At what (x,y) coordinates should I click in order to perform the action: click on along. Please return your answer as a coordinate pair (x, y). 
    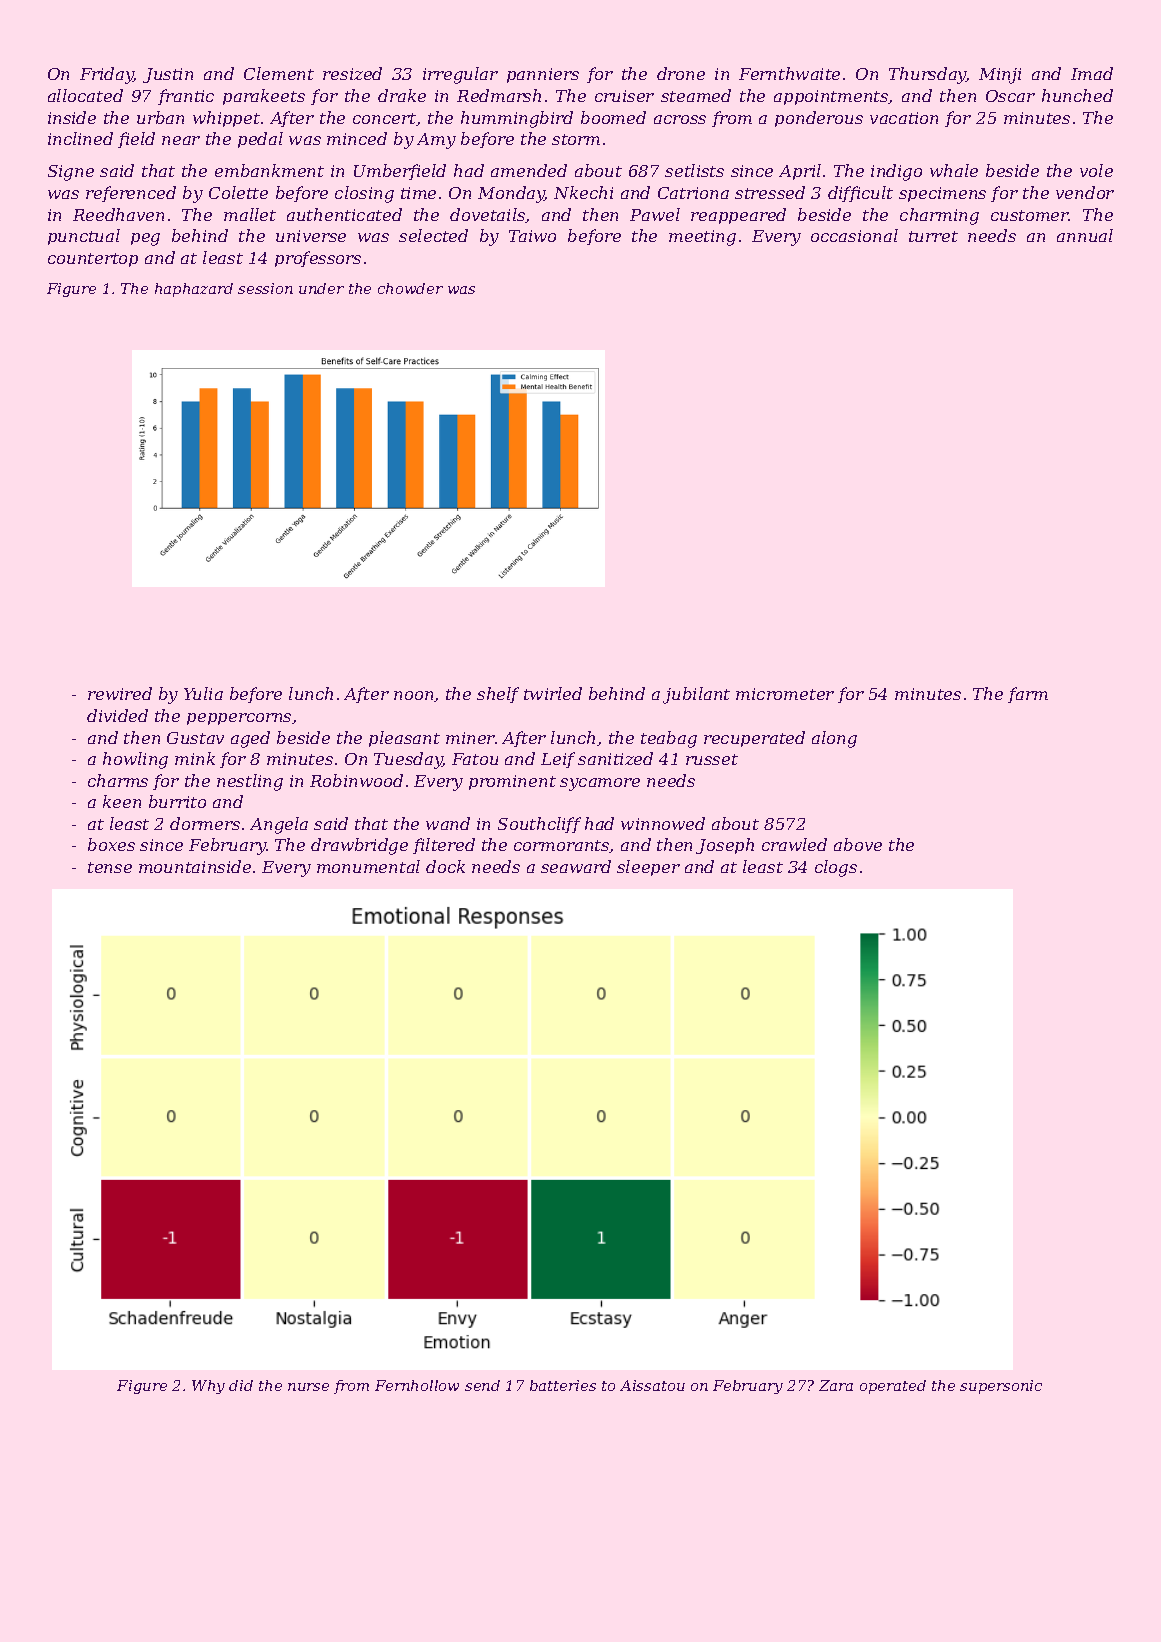
    Looking at the image, I should click on (834, 739).
